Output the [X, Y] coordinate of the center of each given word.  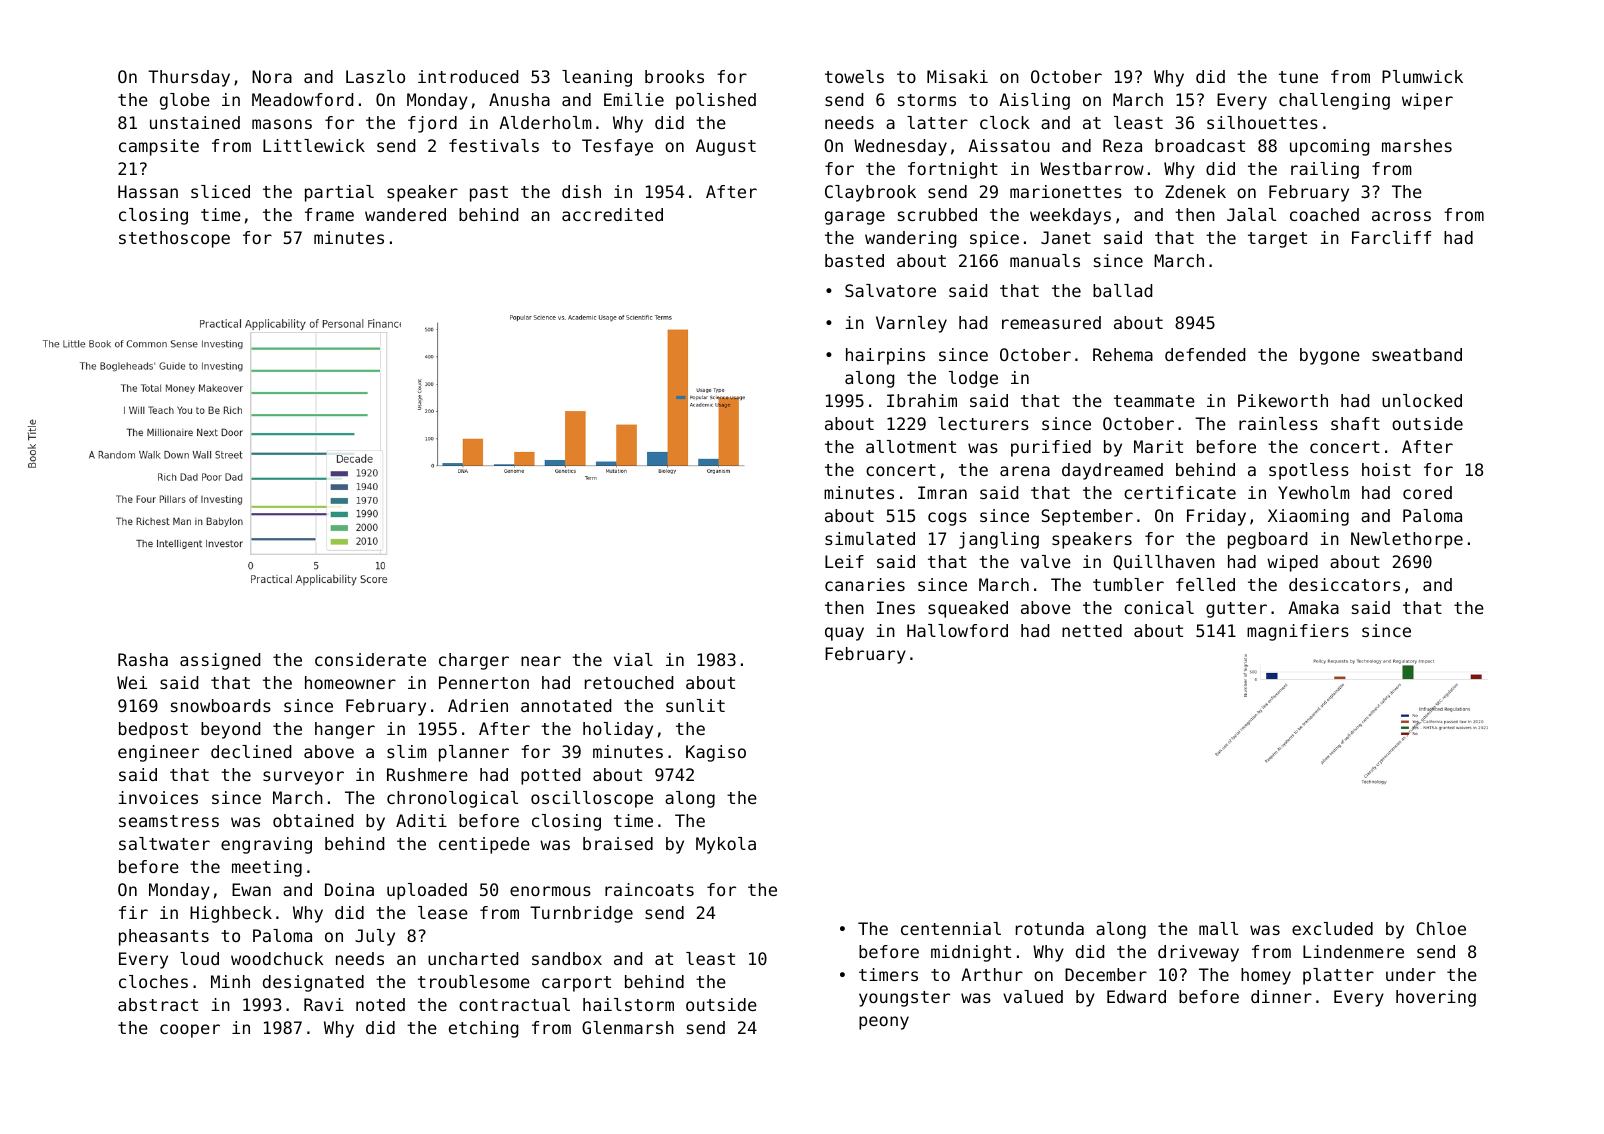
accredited [612, 214]
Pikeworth [1283, 400]
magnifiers [1298, 632]
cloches [153, 981]
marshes [1417, 145]
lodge [973, 379]
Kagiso [716, 753]
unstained [195, 122]
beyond [230, 730]
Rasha [143, 659]
